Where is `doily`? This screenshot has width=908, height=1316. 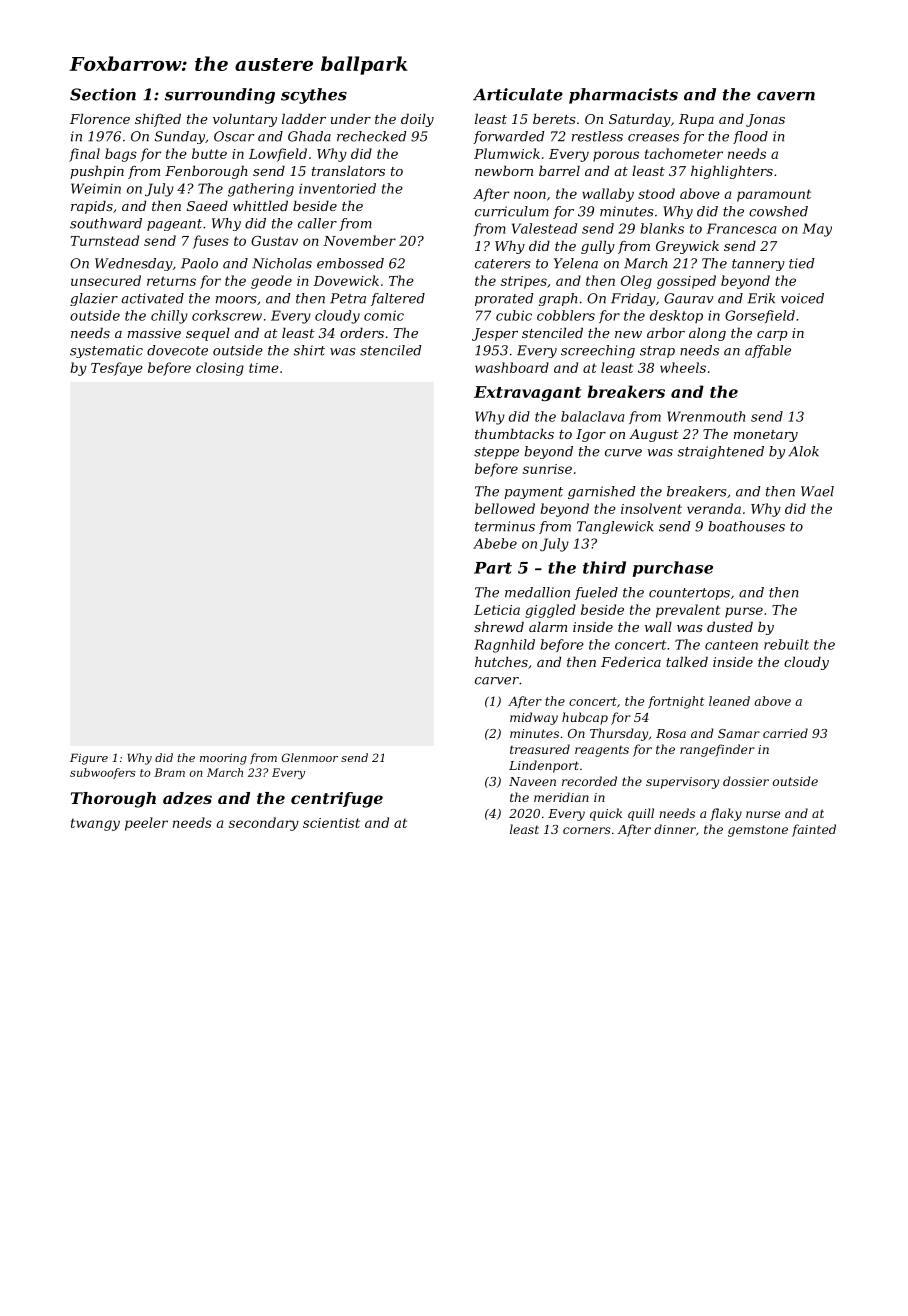
doily is located at coordinates (417, 120).
